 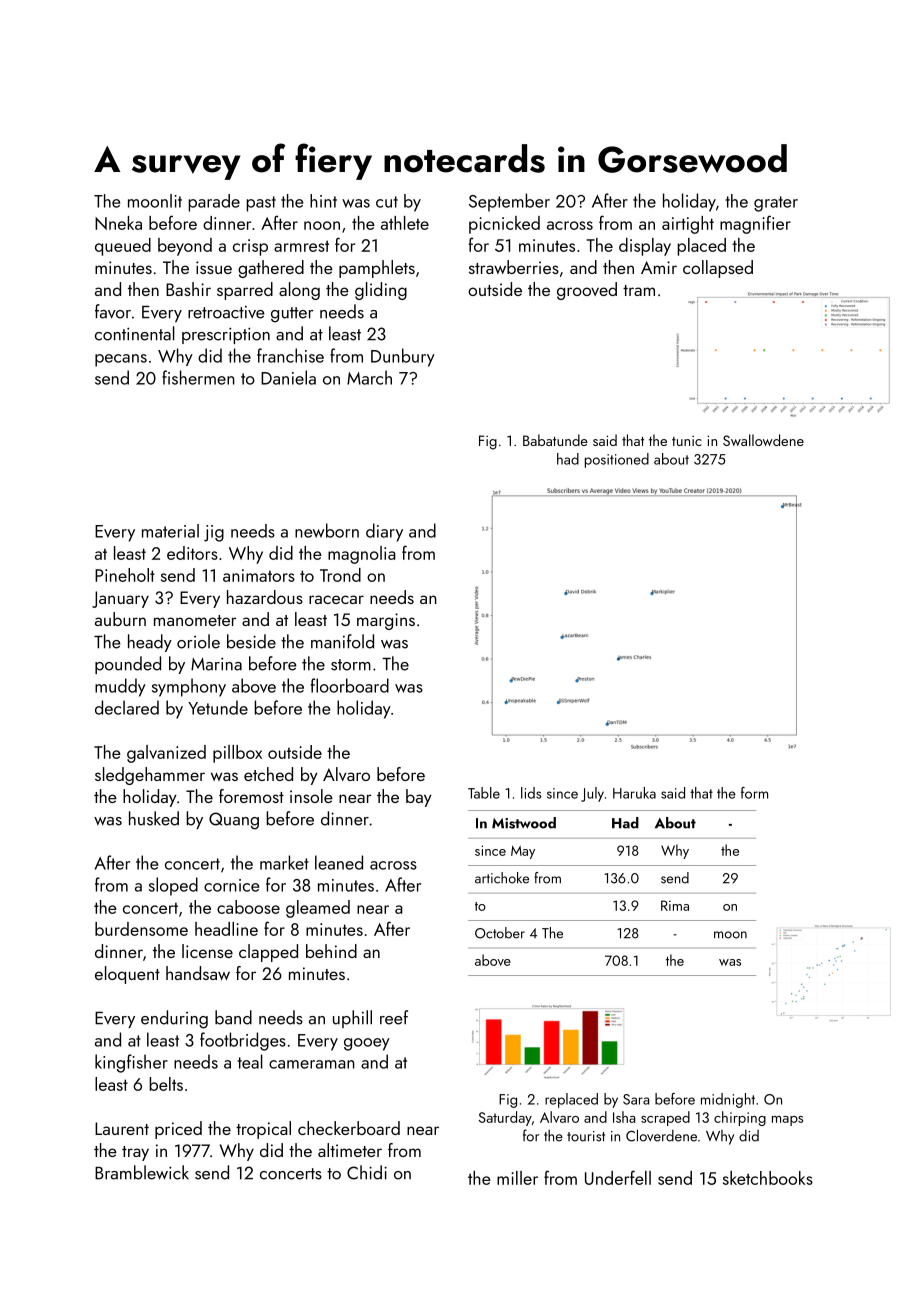 I want to click on artichoke, so click(x=502, y=878).
